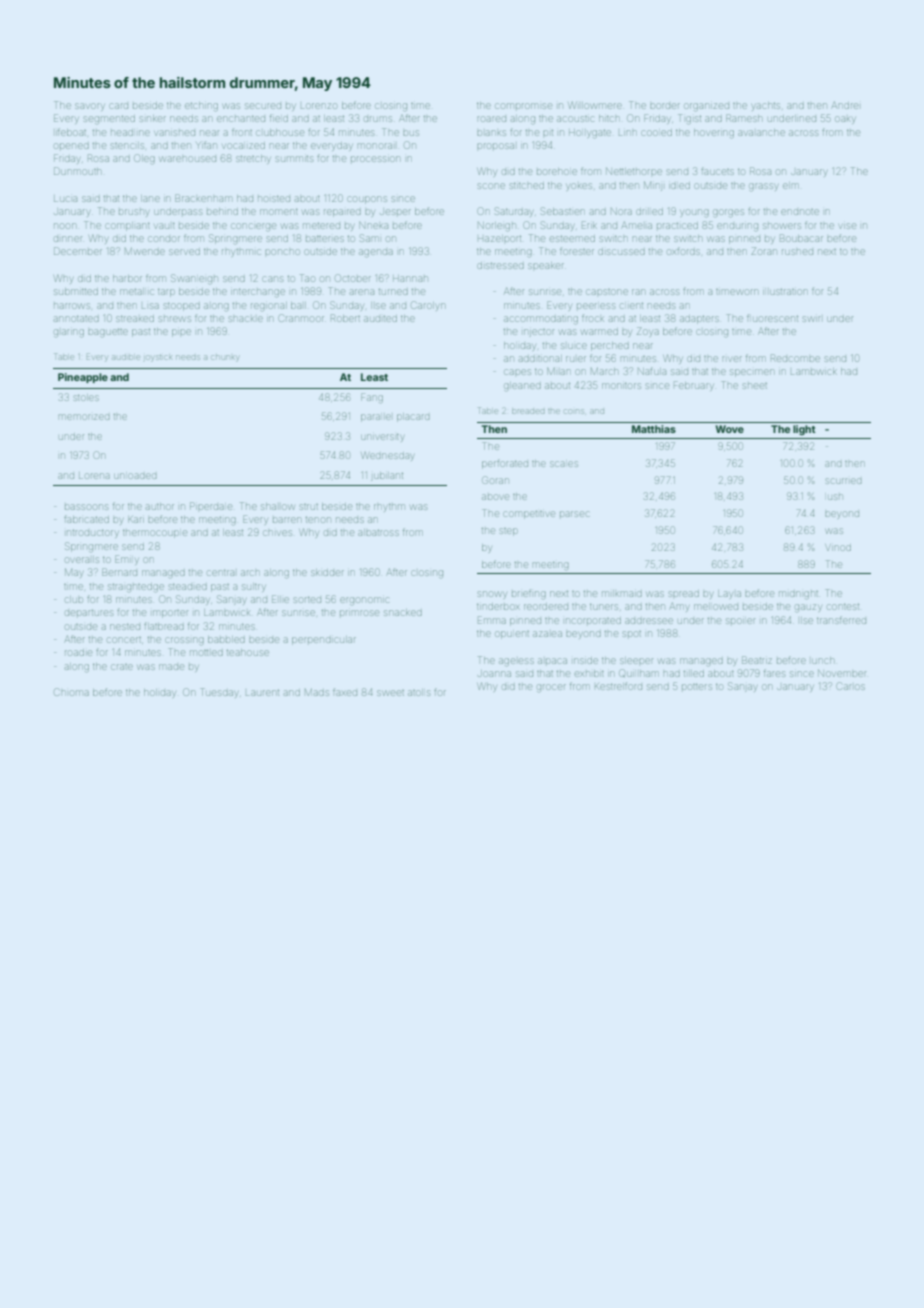 This screenshot has height=1308, width=924. Describe the element at coordinates (71, 692) in the screenshot. I see `Chioma` at that location.
